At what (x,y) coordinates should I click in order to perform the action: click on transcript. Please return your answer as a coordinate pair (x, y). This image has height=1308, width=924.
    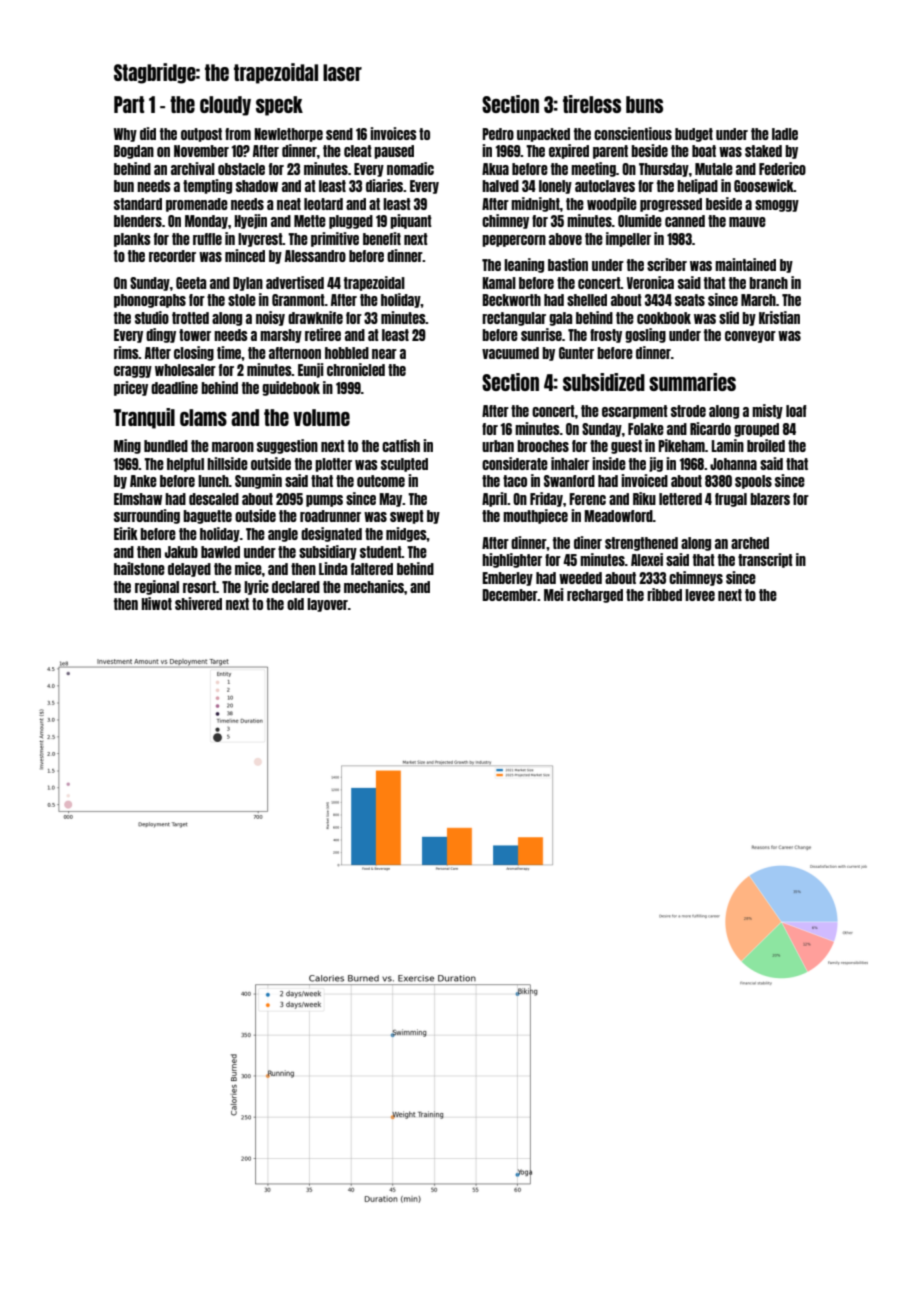
    Looking at the image, I should click on (765, 560).
